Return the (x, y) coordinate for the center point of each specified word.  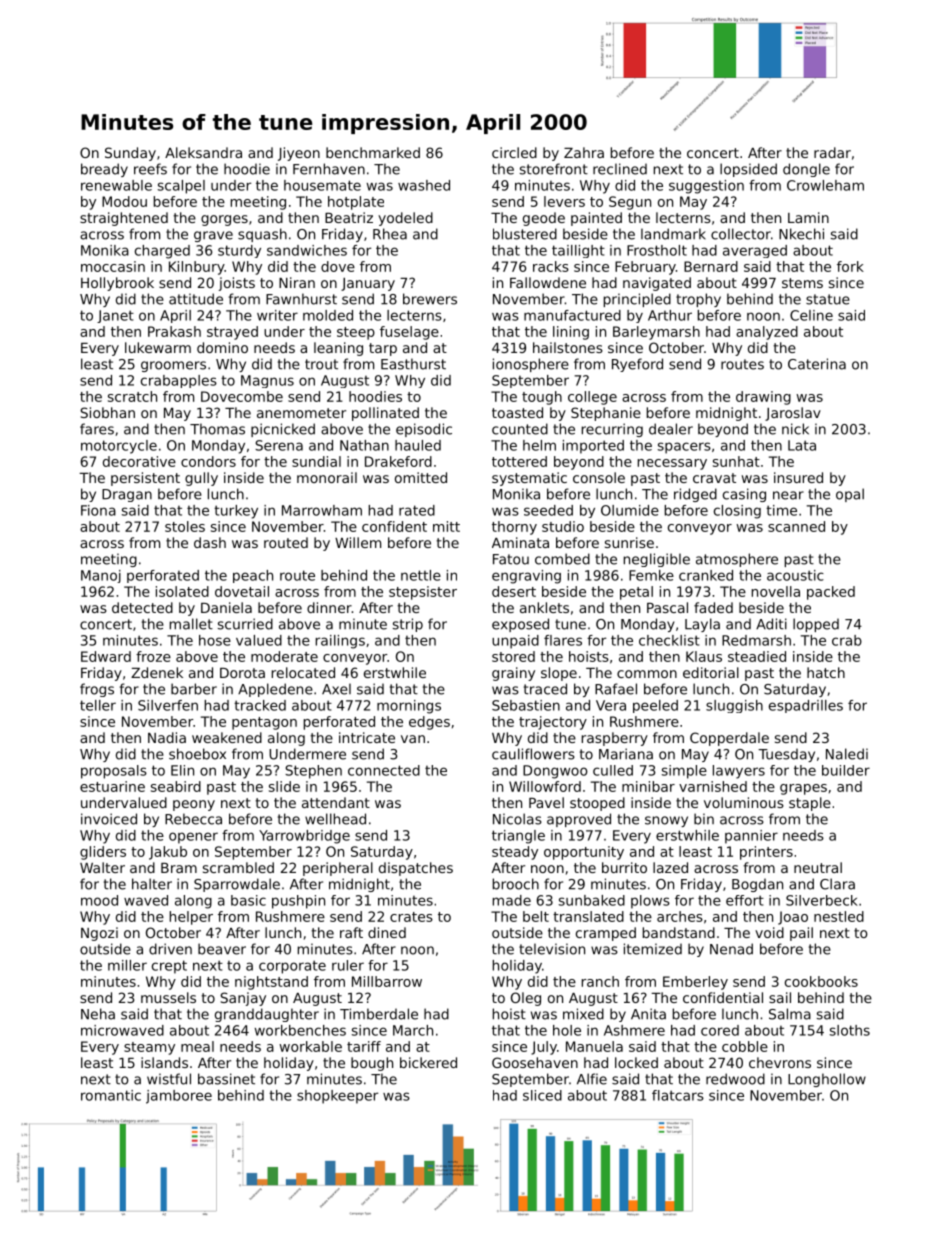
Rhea (390, 234)
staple (810, 804)
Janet (115, 316)
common (647, 674)
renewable (116, 185)
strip (408, 625)
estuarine (112, 786)
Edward (106, 656)
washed (424, 185)
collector (741, 234)
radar (832, 152)
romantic (111, 1095)
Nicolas (517, 819)
